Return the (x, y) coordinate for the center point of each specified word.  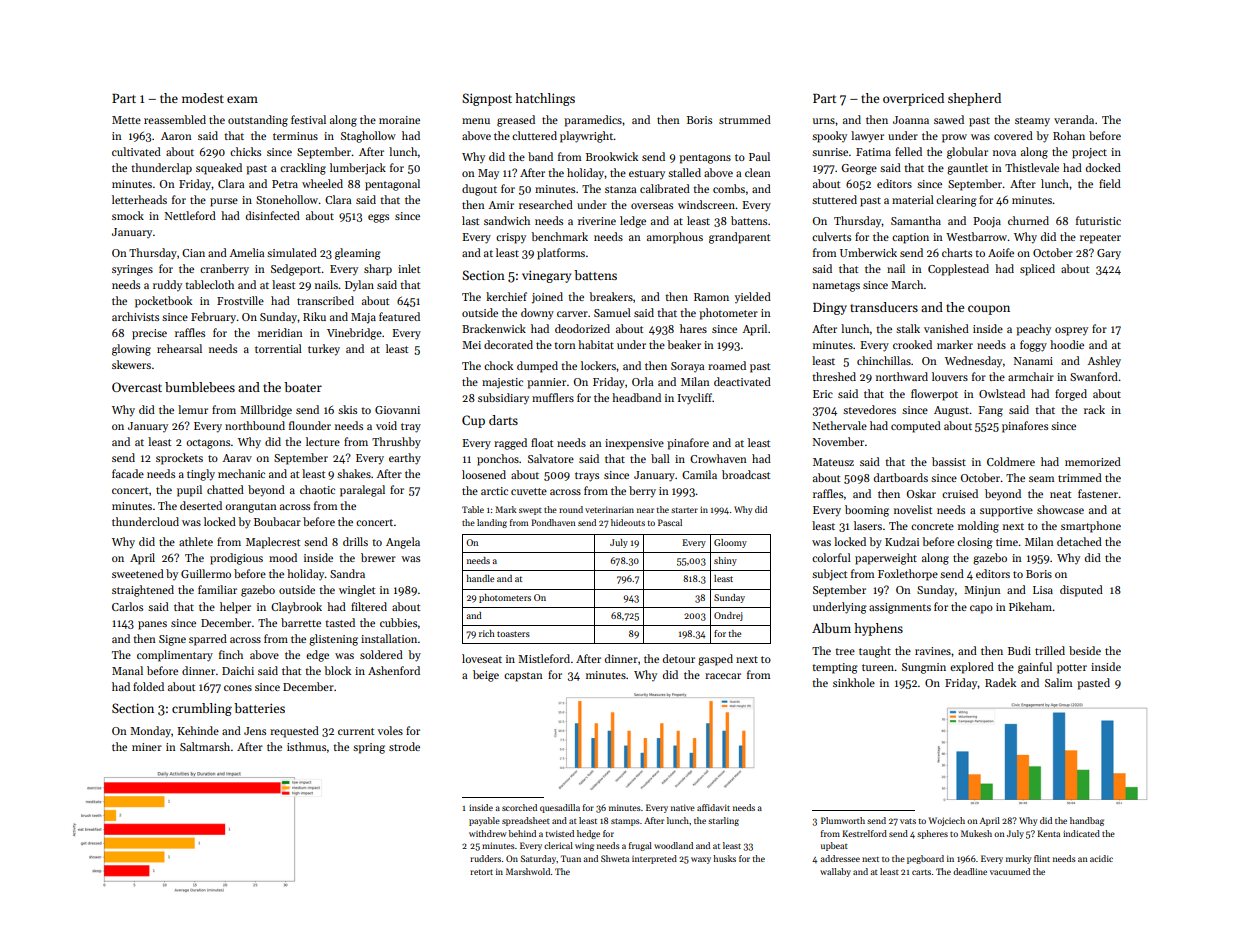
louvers (950, 376)
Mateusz (833, 462)
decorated (508, 344)
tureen (878, 667)
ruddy (167, 285)
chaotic (317, 489)
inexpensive (634, 444)
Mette (126, 120)
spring (369, 748)
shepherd (974, 99)
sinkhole (854, 682)
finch (231, 654)
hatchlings (545, 99)
